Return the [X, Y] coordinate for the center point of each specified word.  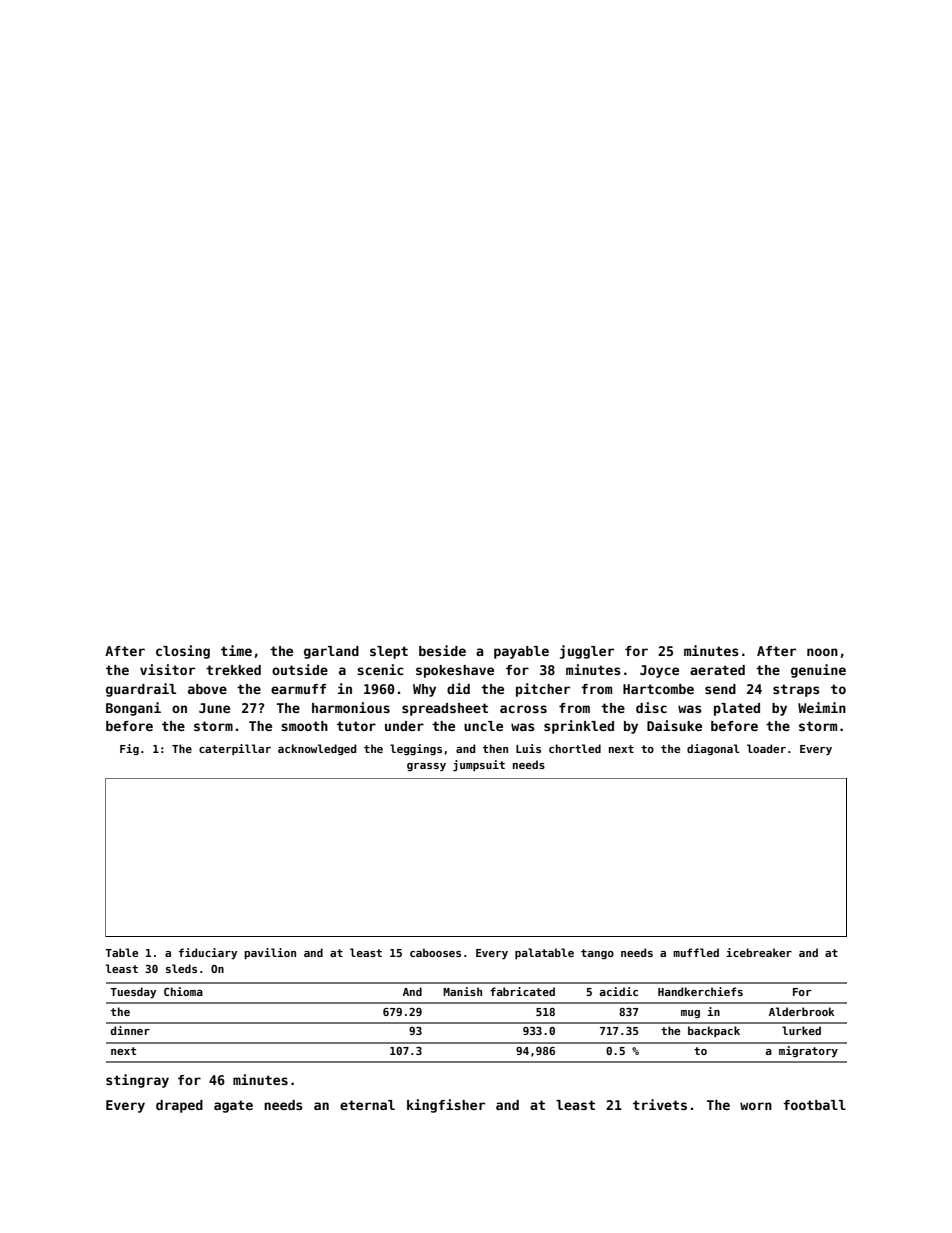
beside [442, 650]
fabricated [522, 991]
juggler [587, 652]
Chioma [183, 991]
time [236, 650]
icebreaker [759, 952]
